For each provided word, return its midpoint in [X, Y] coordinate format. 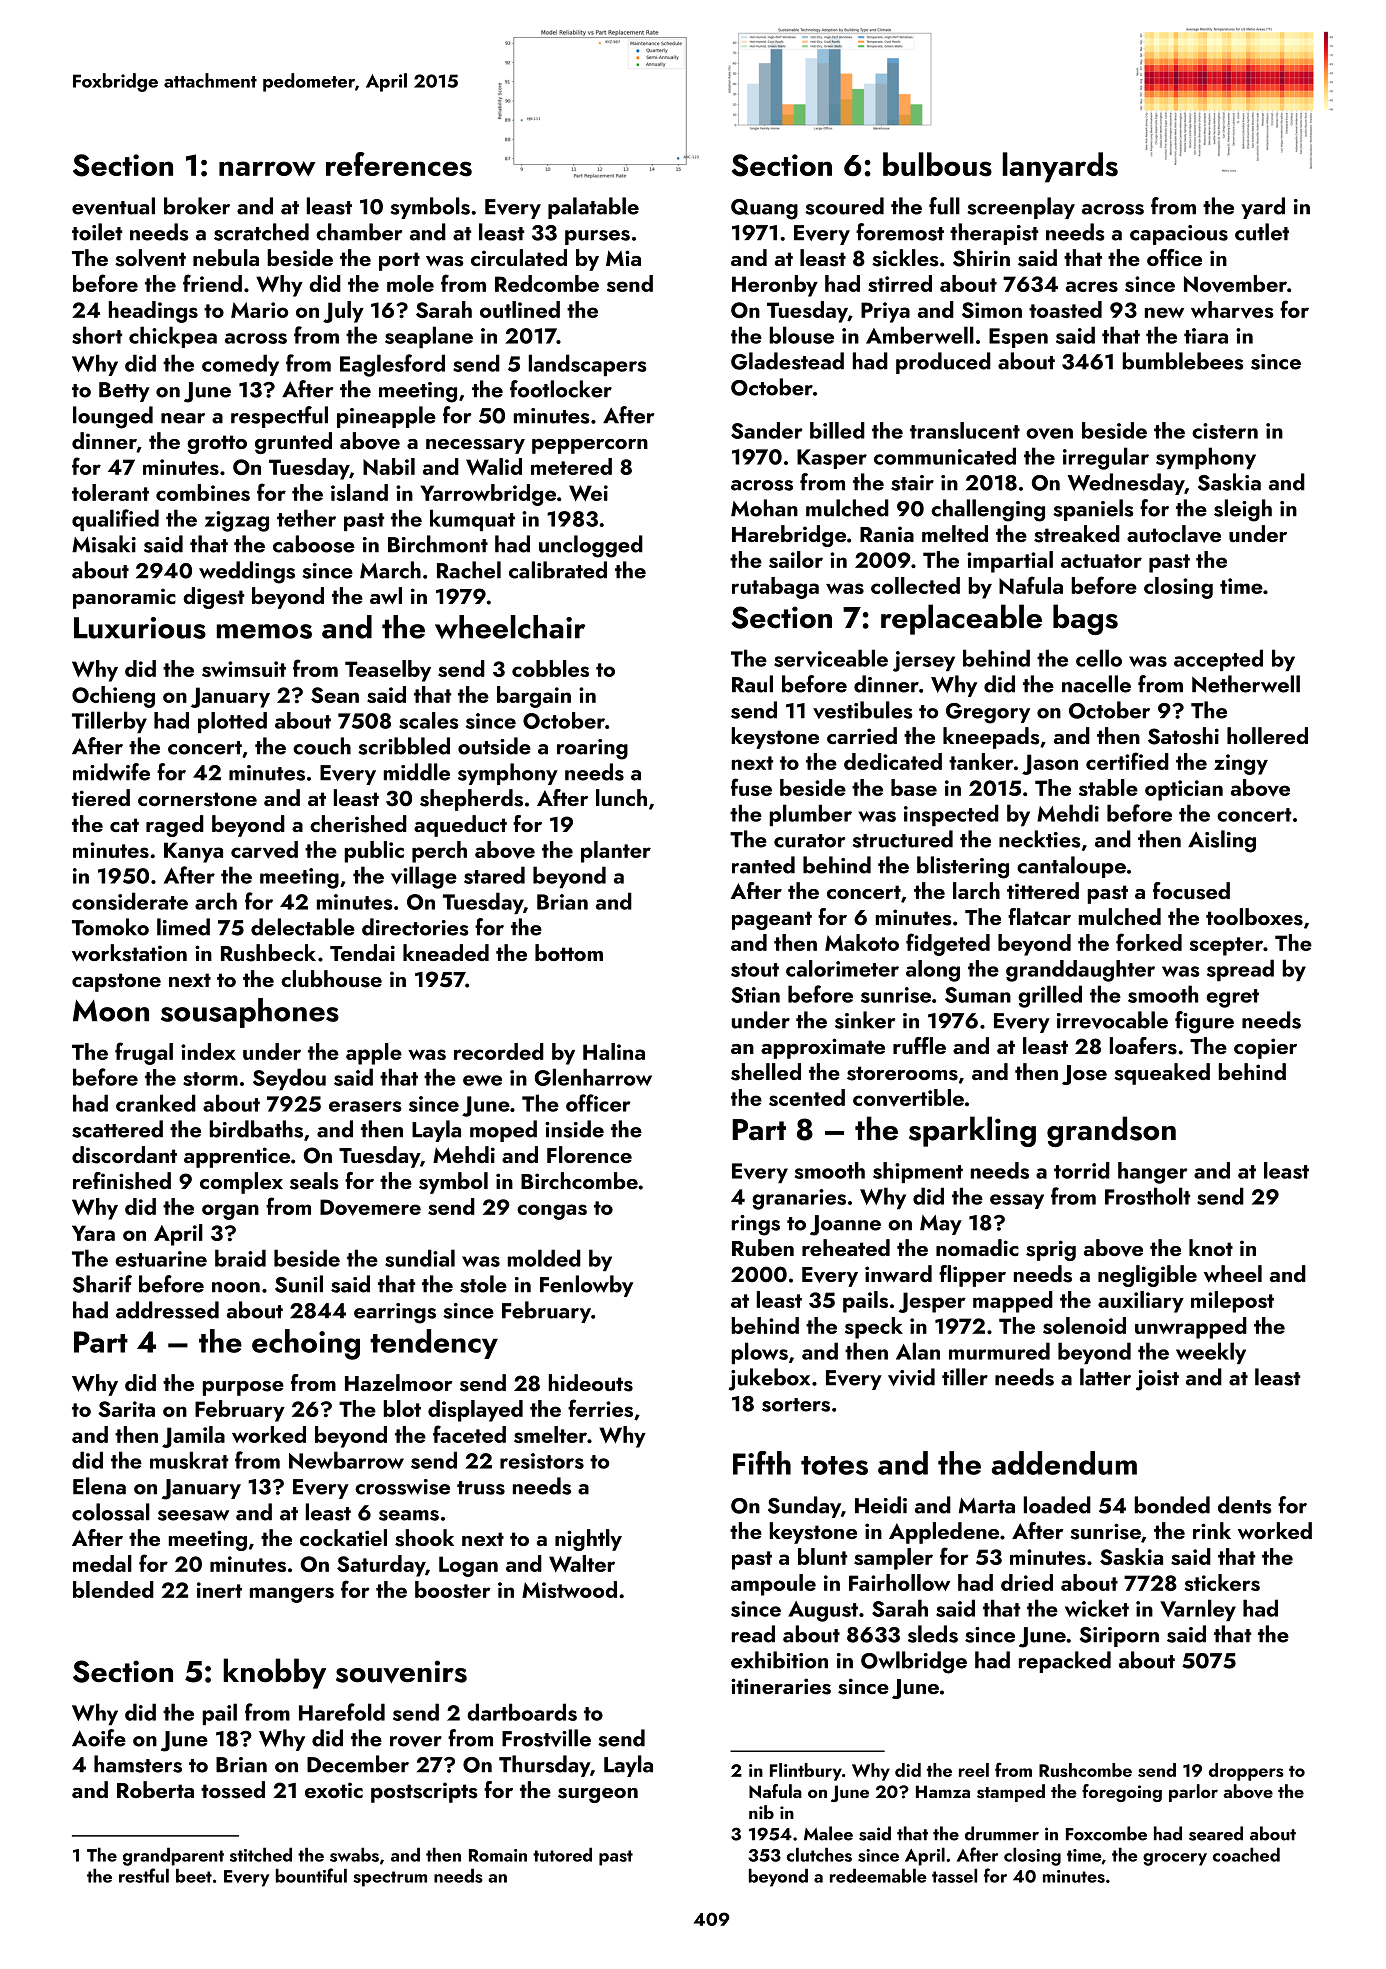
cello [1099, 658]
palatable [593, 208]
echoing [306, 1344]
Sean [335, 695]
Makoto [862, 942]
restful [144, 1875]
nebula [226, 257]
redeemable [878, 1875]
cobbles [550, 668]
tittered [1043, 890]
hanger [1153, 1173]
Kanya [193, 852]
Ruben [763, 1247]
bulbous [937, 164]
